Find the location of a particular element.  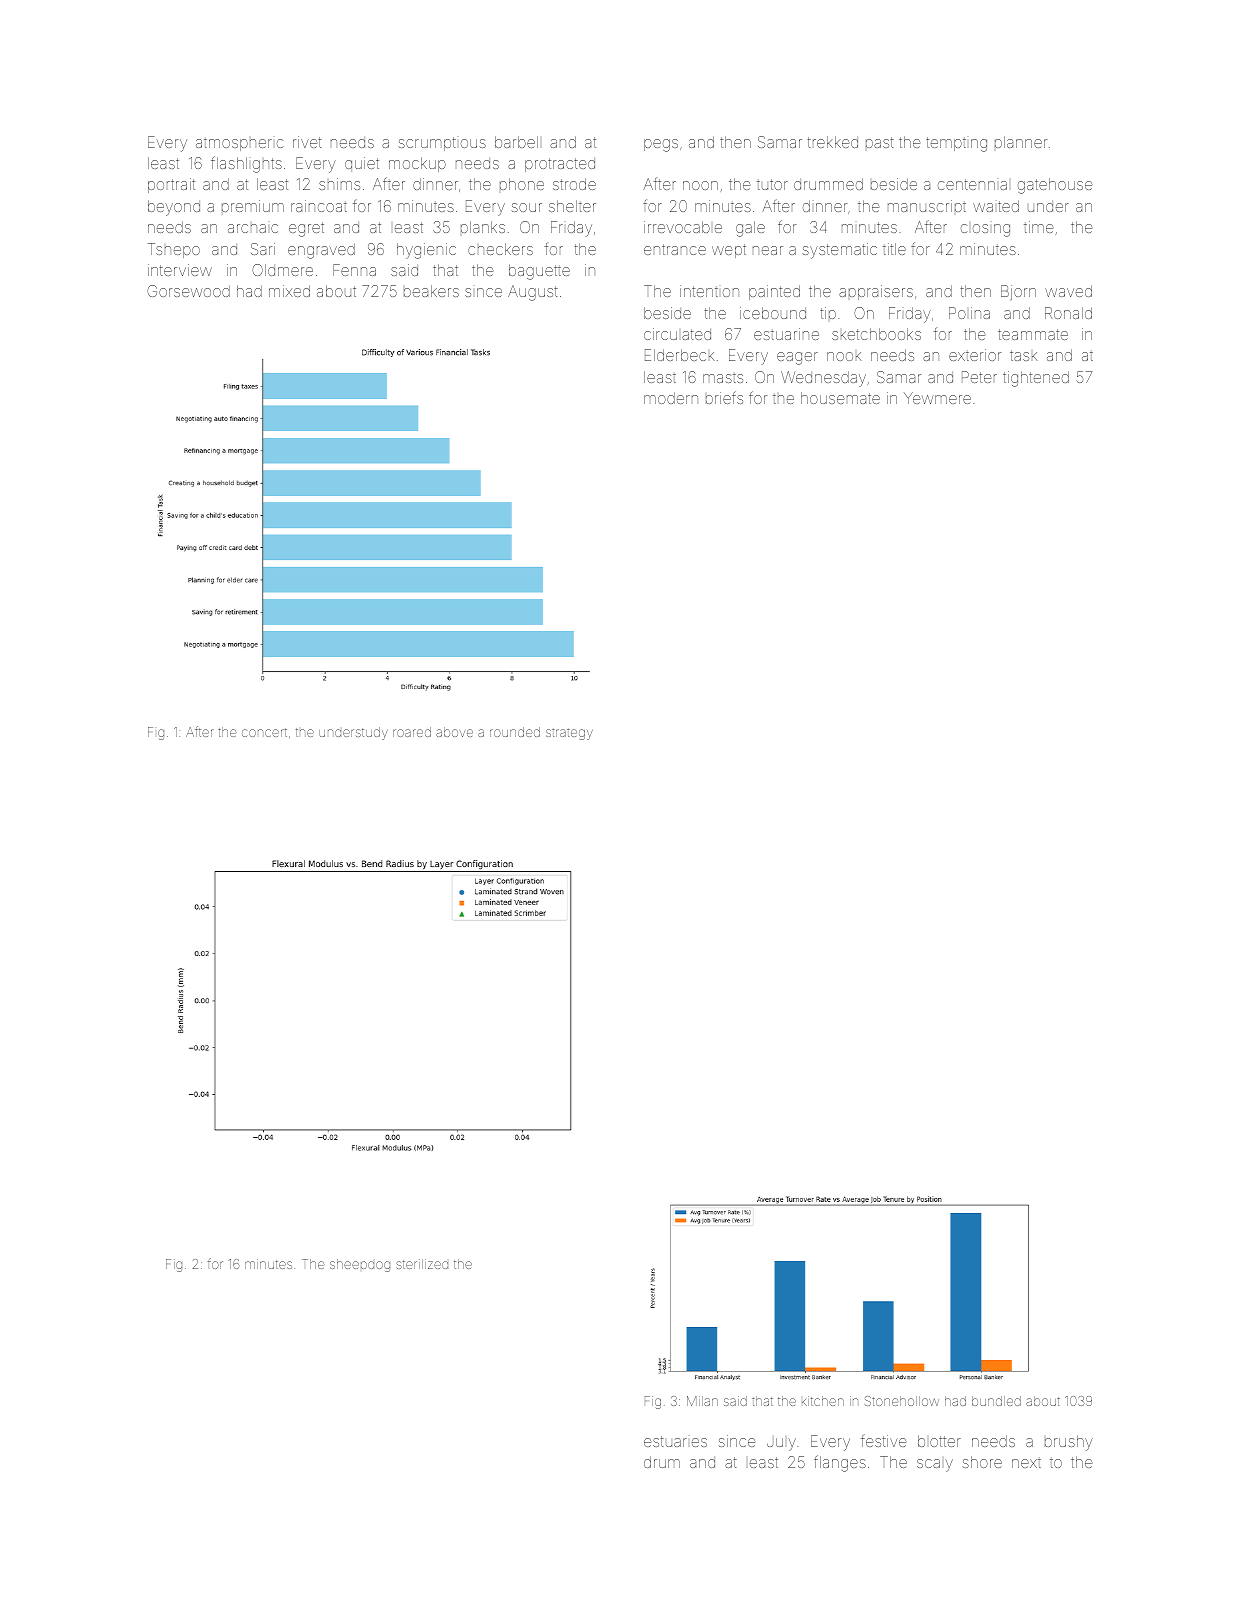

concert is located at coordinates (264, 732).
